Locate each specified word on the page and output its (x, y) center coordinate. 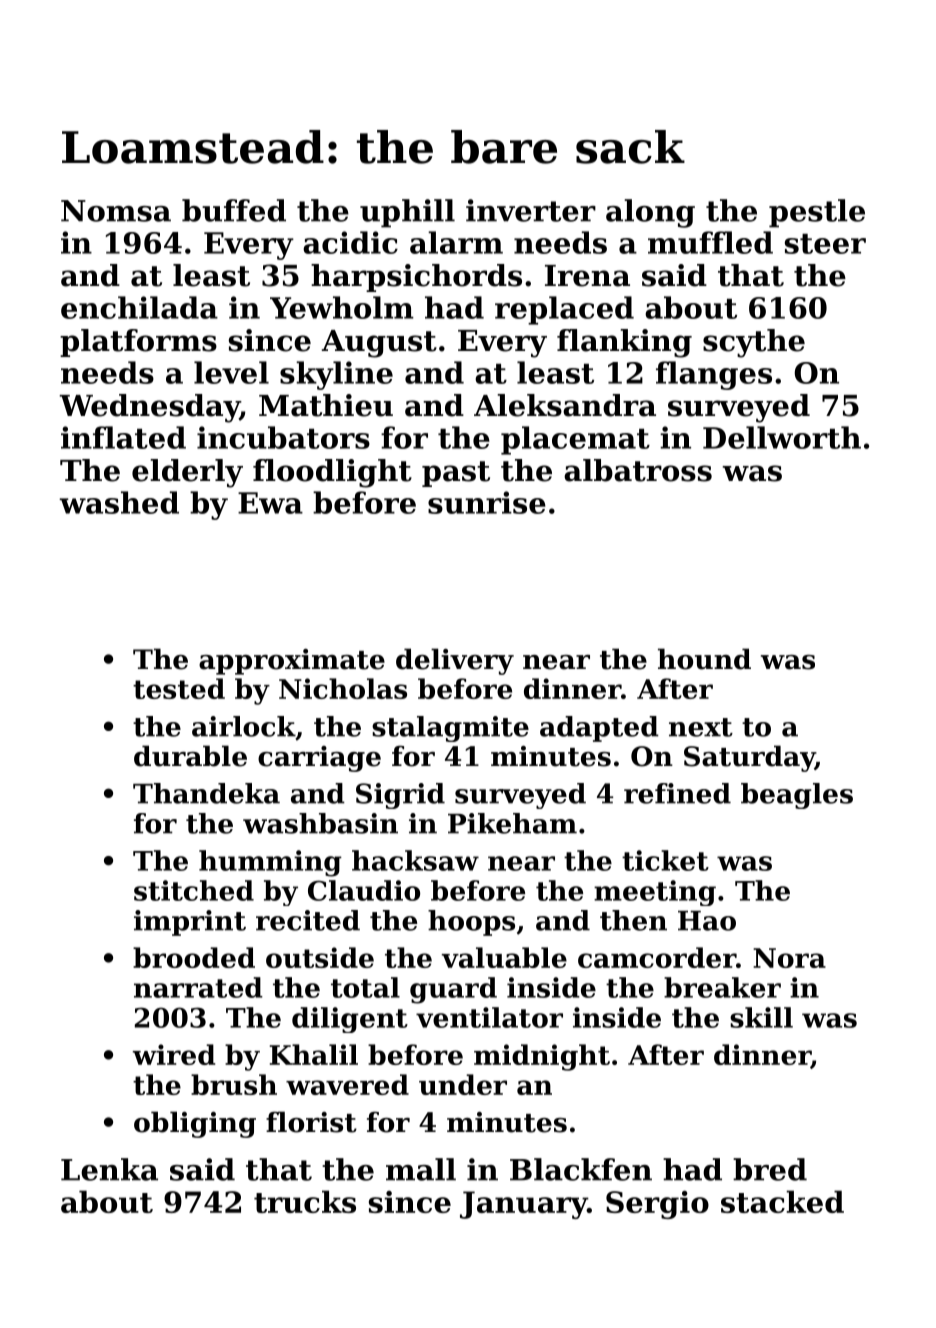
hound (704, 659)
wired (174, 1054)
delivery (455, 661)
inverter (531, 210)
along (650, 213)
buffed (234, 210)
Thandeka (206, 793)
